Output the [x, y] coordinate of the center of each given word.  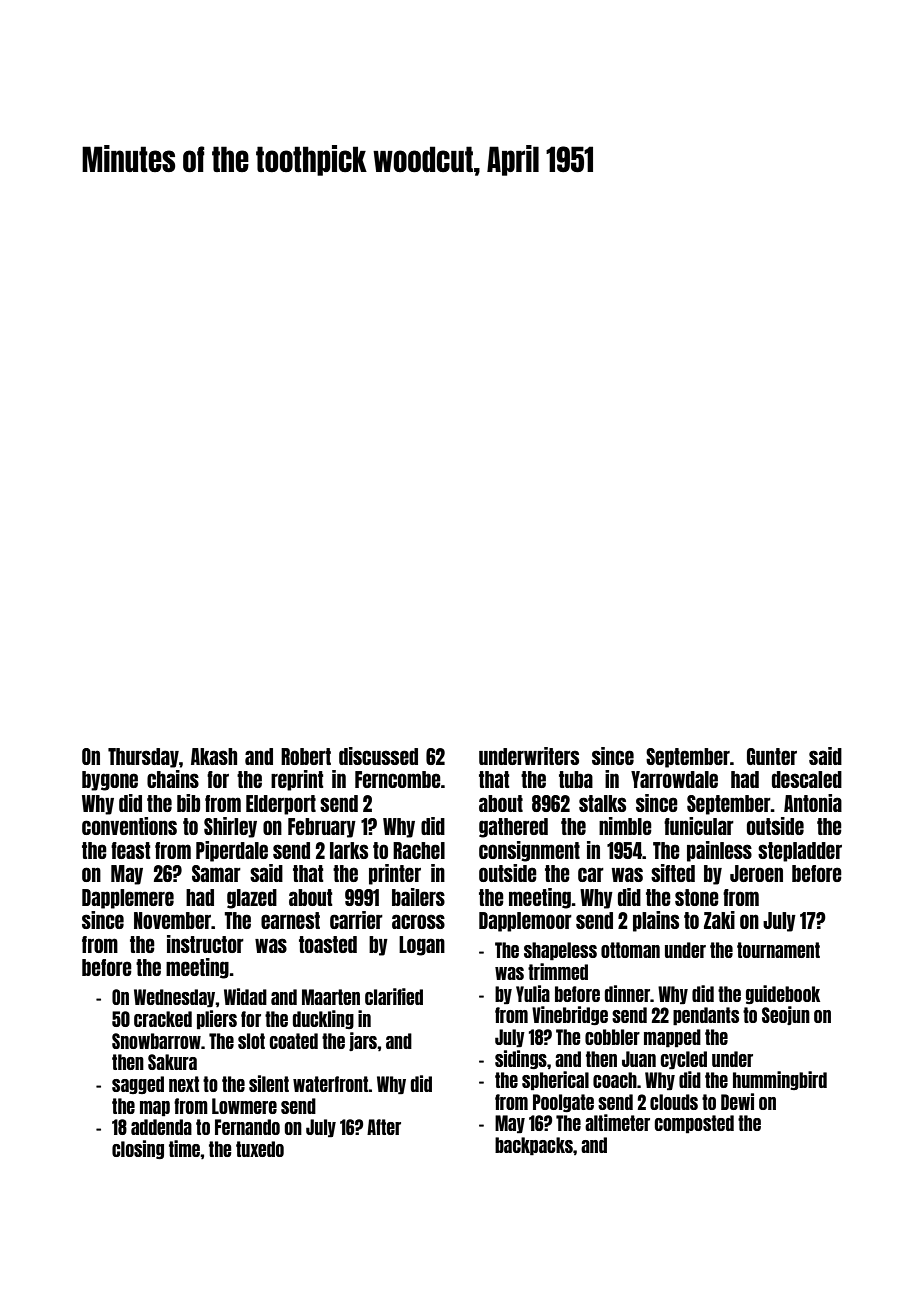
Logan [422, 946]
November [172, 920]
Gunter [772, 756]
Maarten [331, 997]
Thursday [143, 758]
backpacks [534, 1146]
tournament [778, 950]
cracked [163, 1019]
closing [138, 1149]
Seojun [786, 1015]
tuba [576, 779]
